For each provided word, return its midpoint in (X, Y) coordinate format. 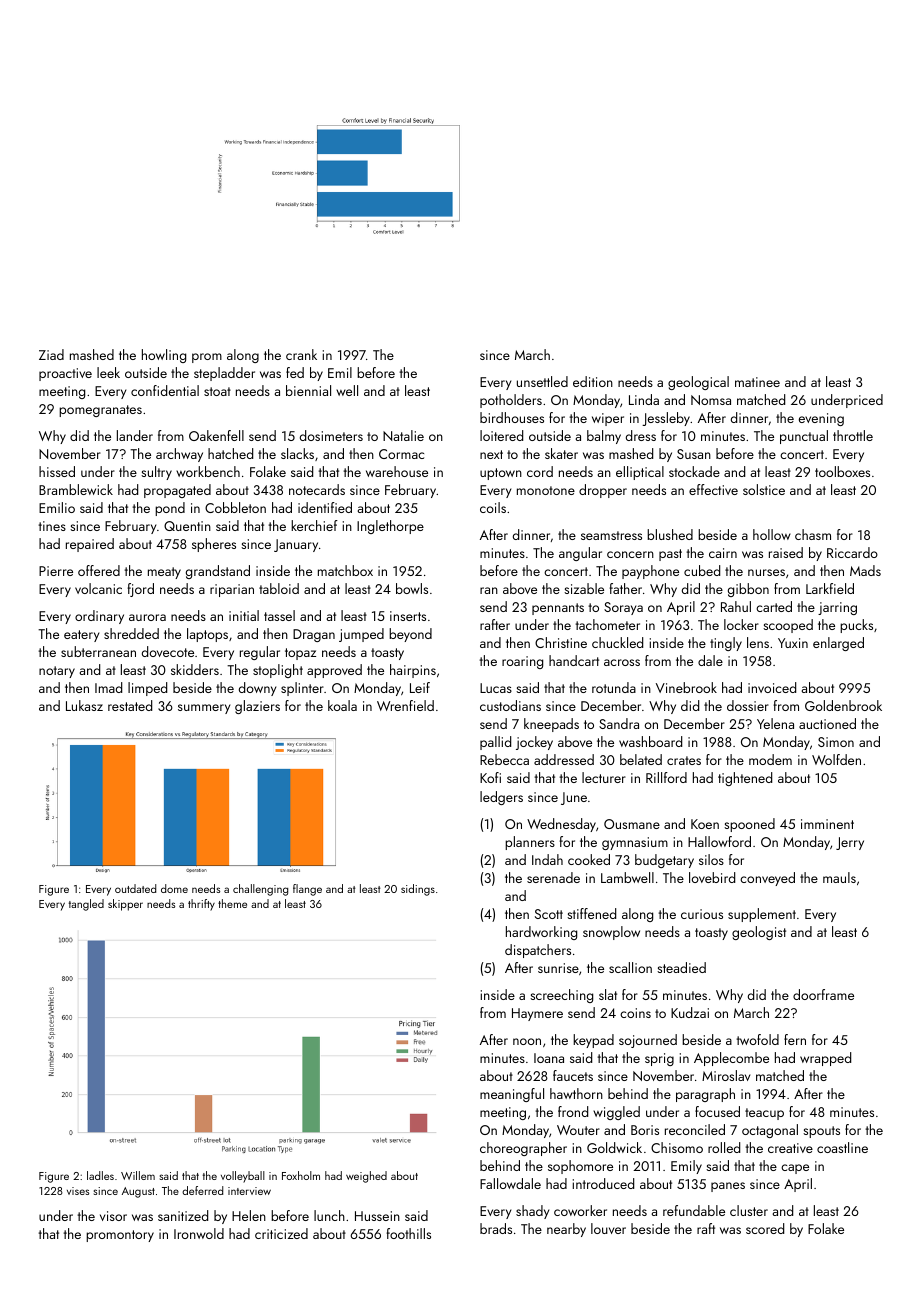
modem (770, 759)
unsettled (542, 381)
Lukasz (84, 705)
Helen (249, 1215)
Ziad (51, 354)
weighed (366, 1177)
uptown (501, 474)
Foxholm (301, 1175)
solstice (764, 489)
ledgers (501, 798)
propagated (177, 491)
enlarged (838, 644)
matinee (757, 382)
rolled (724, 1147)
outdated (135, 888)
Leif (420, 687)
